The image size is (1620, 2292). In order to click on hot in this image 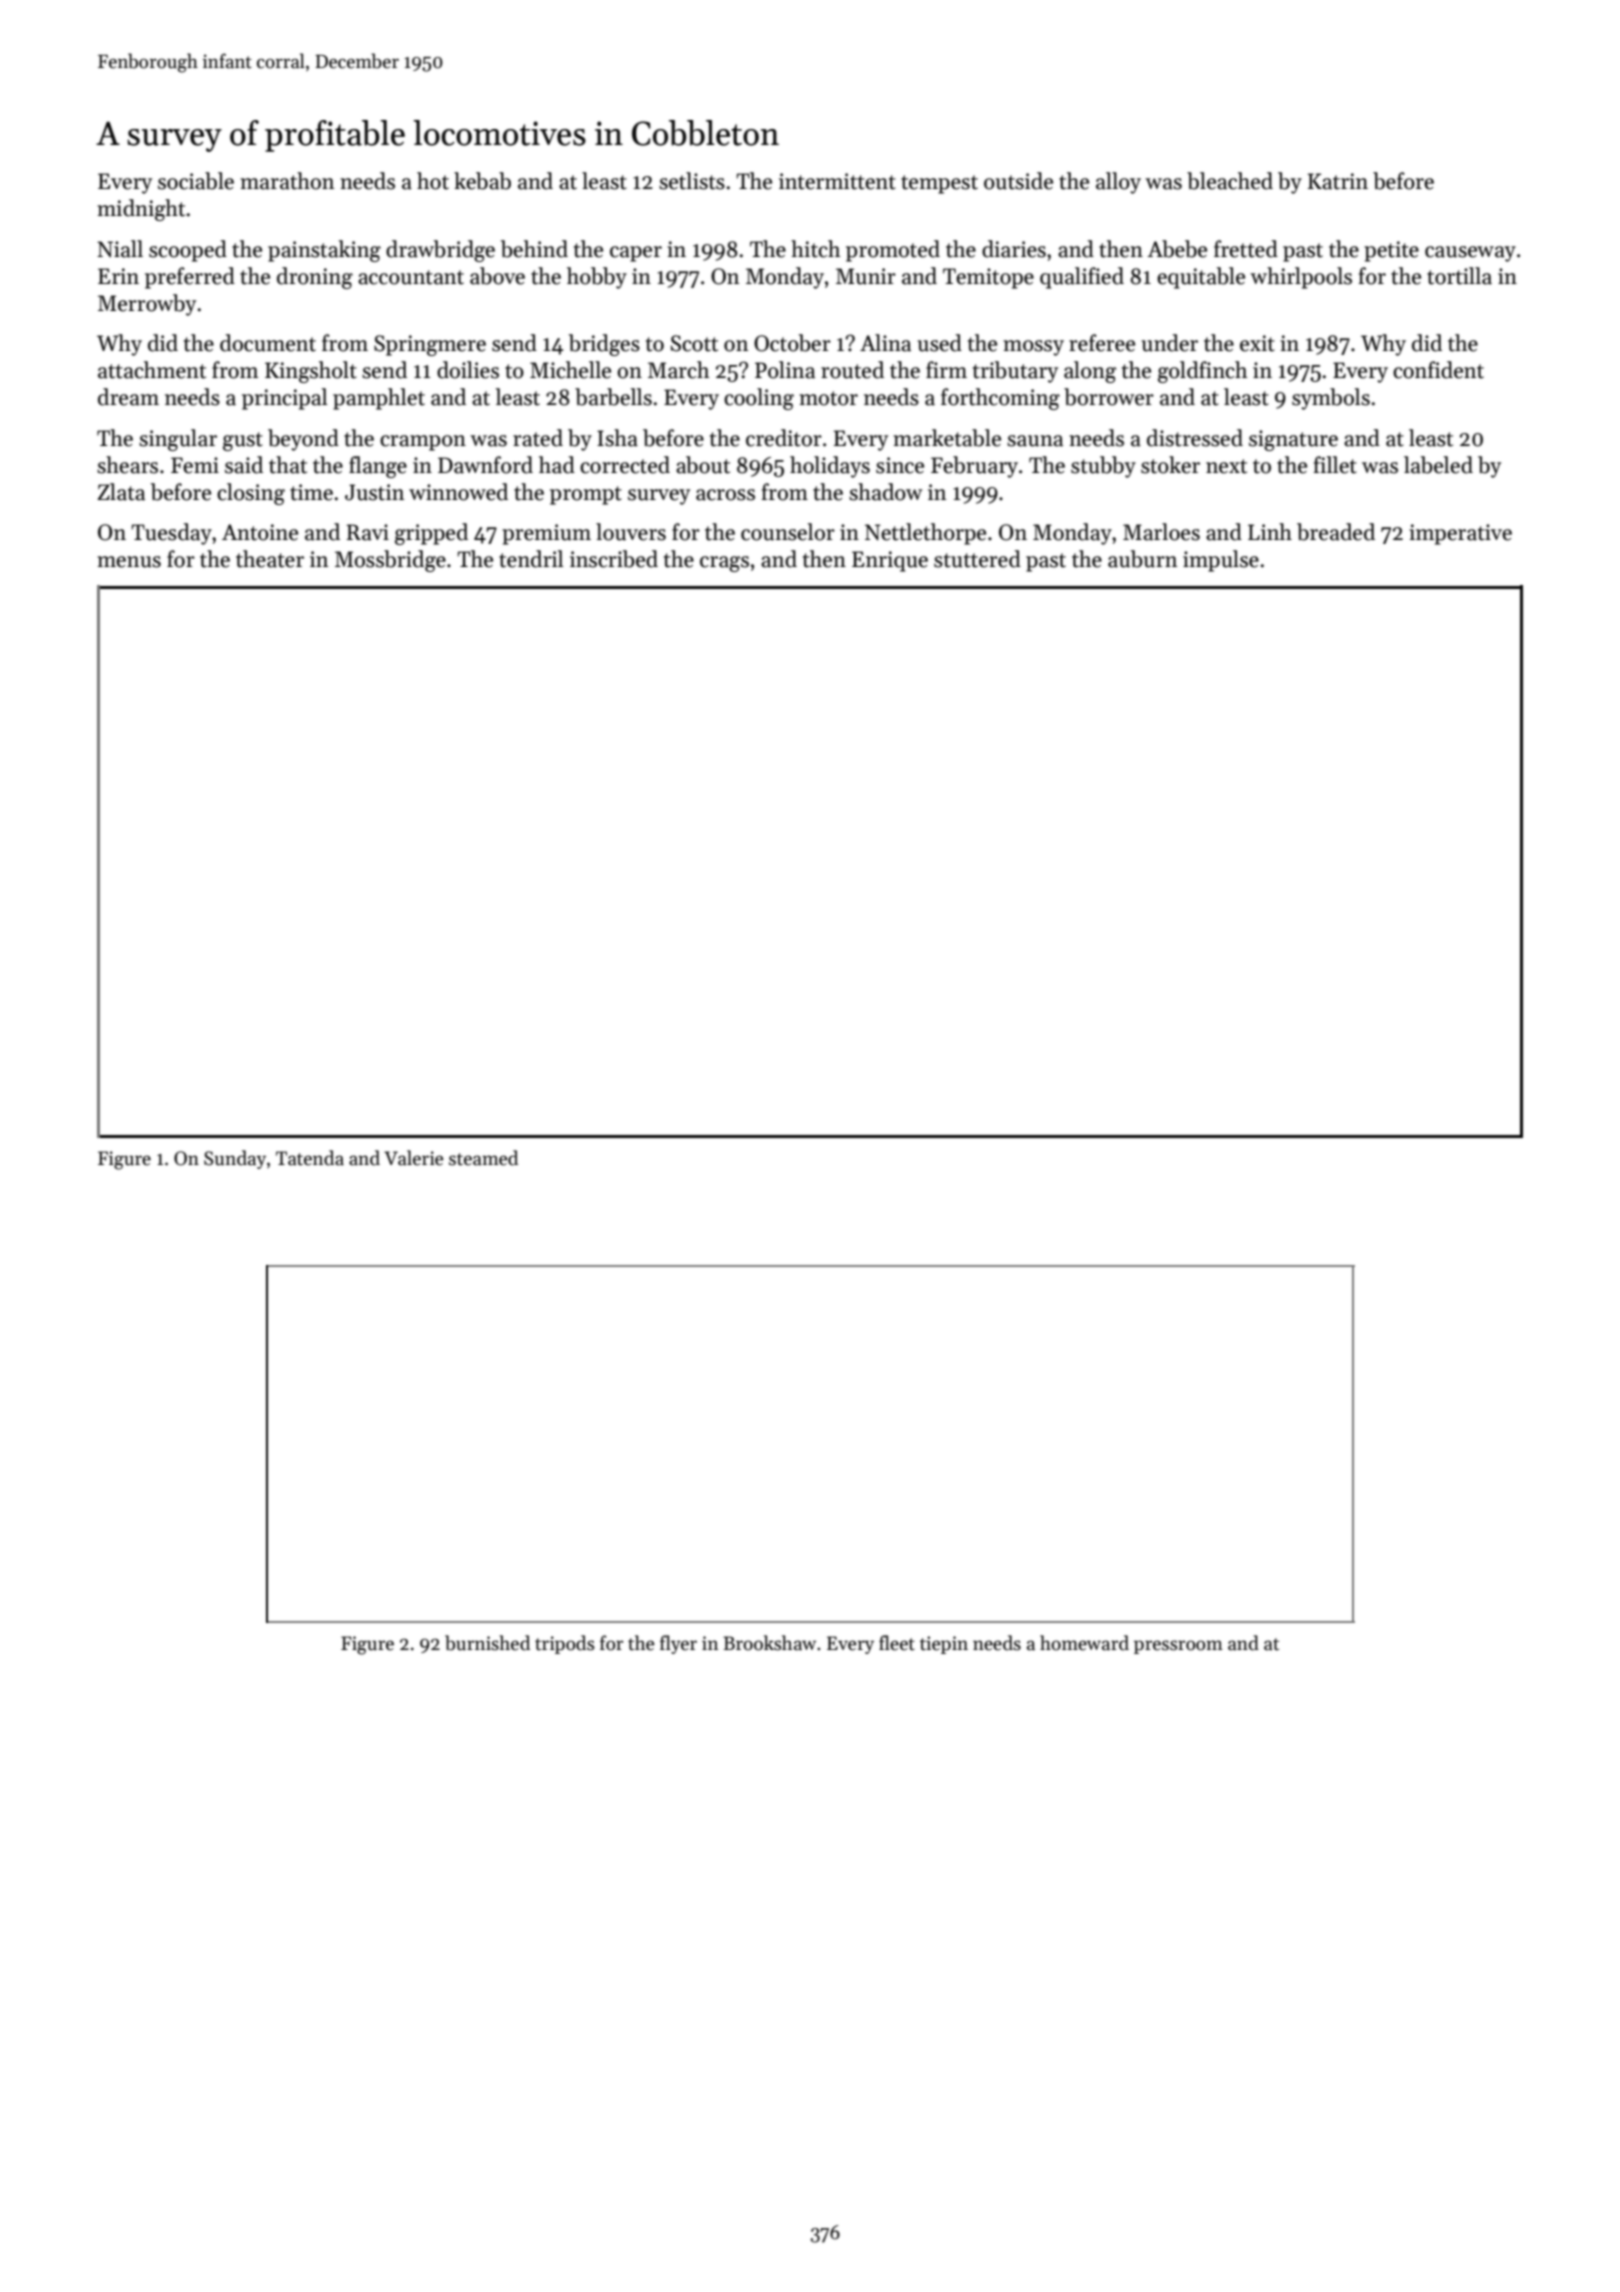, I will do `click(433, 181)`.
